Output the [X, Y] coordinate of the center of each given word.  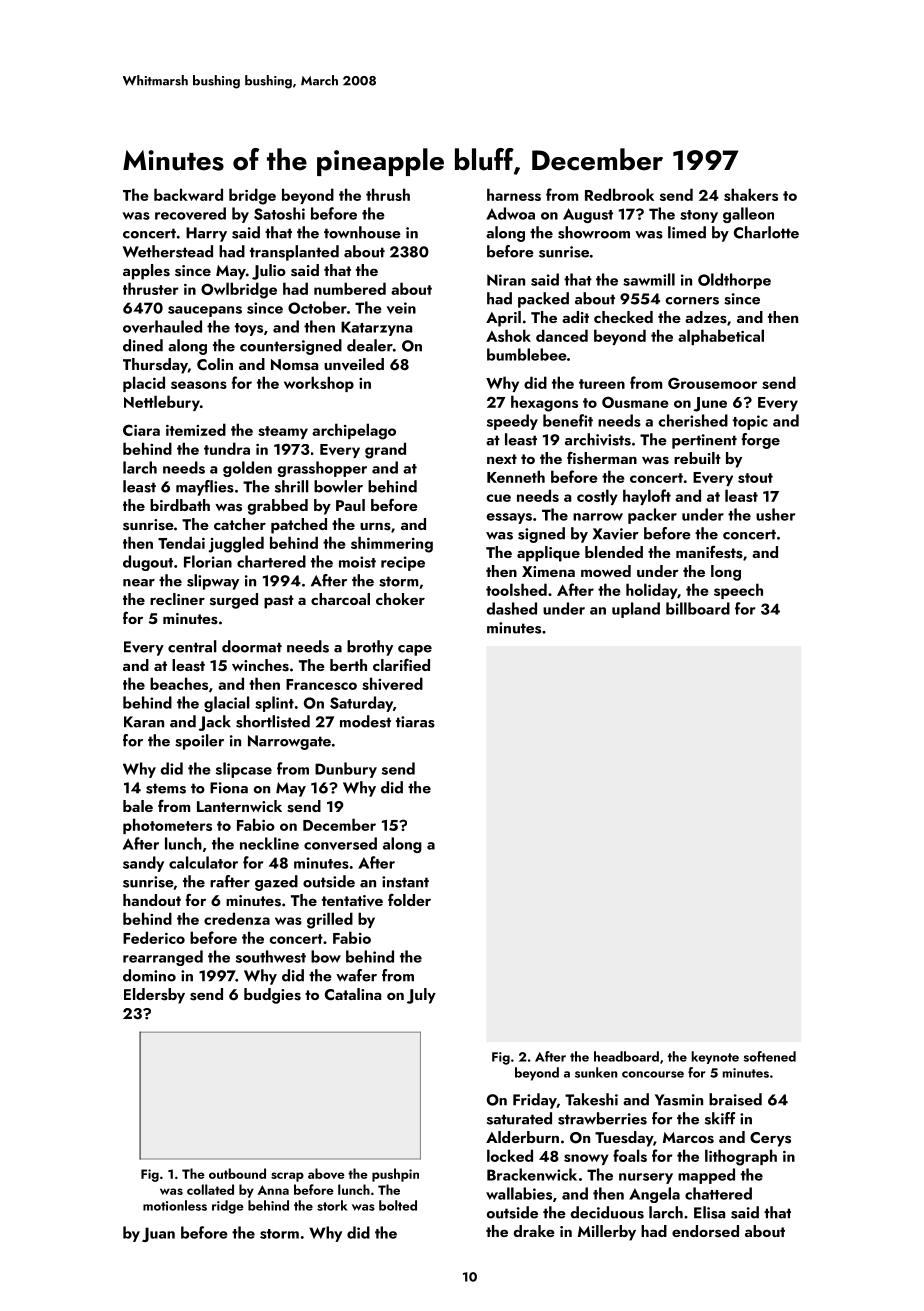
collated [210, 1189]
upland [636, 610]
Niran [506, 280]
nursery [646, 1178]
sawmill [649, 279]
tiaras [415, 722]
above [326, 1173]
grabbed [278, 507]
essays [509, 518]
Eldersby [154, 996]
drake [534, 1231]
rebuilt [697, 458]
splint [274, 704]
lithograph [741, 1157]
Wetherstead [168, 251]
